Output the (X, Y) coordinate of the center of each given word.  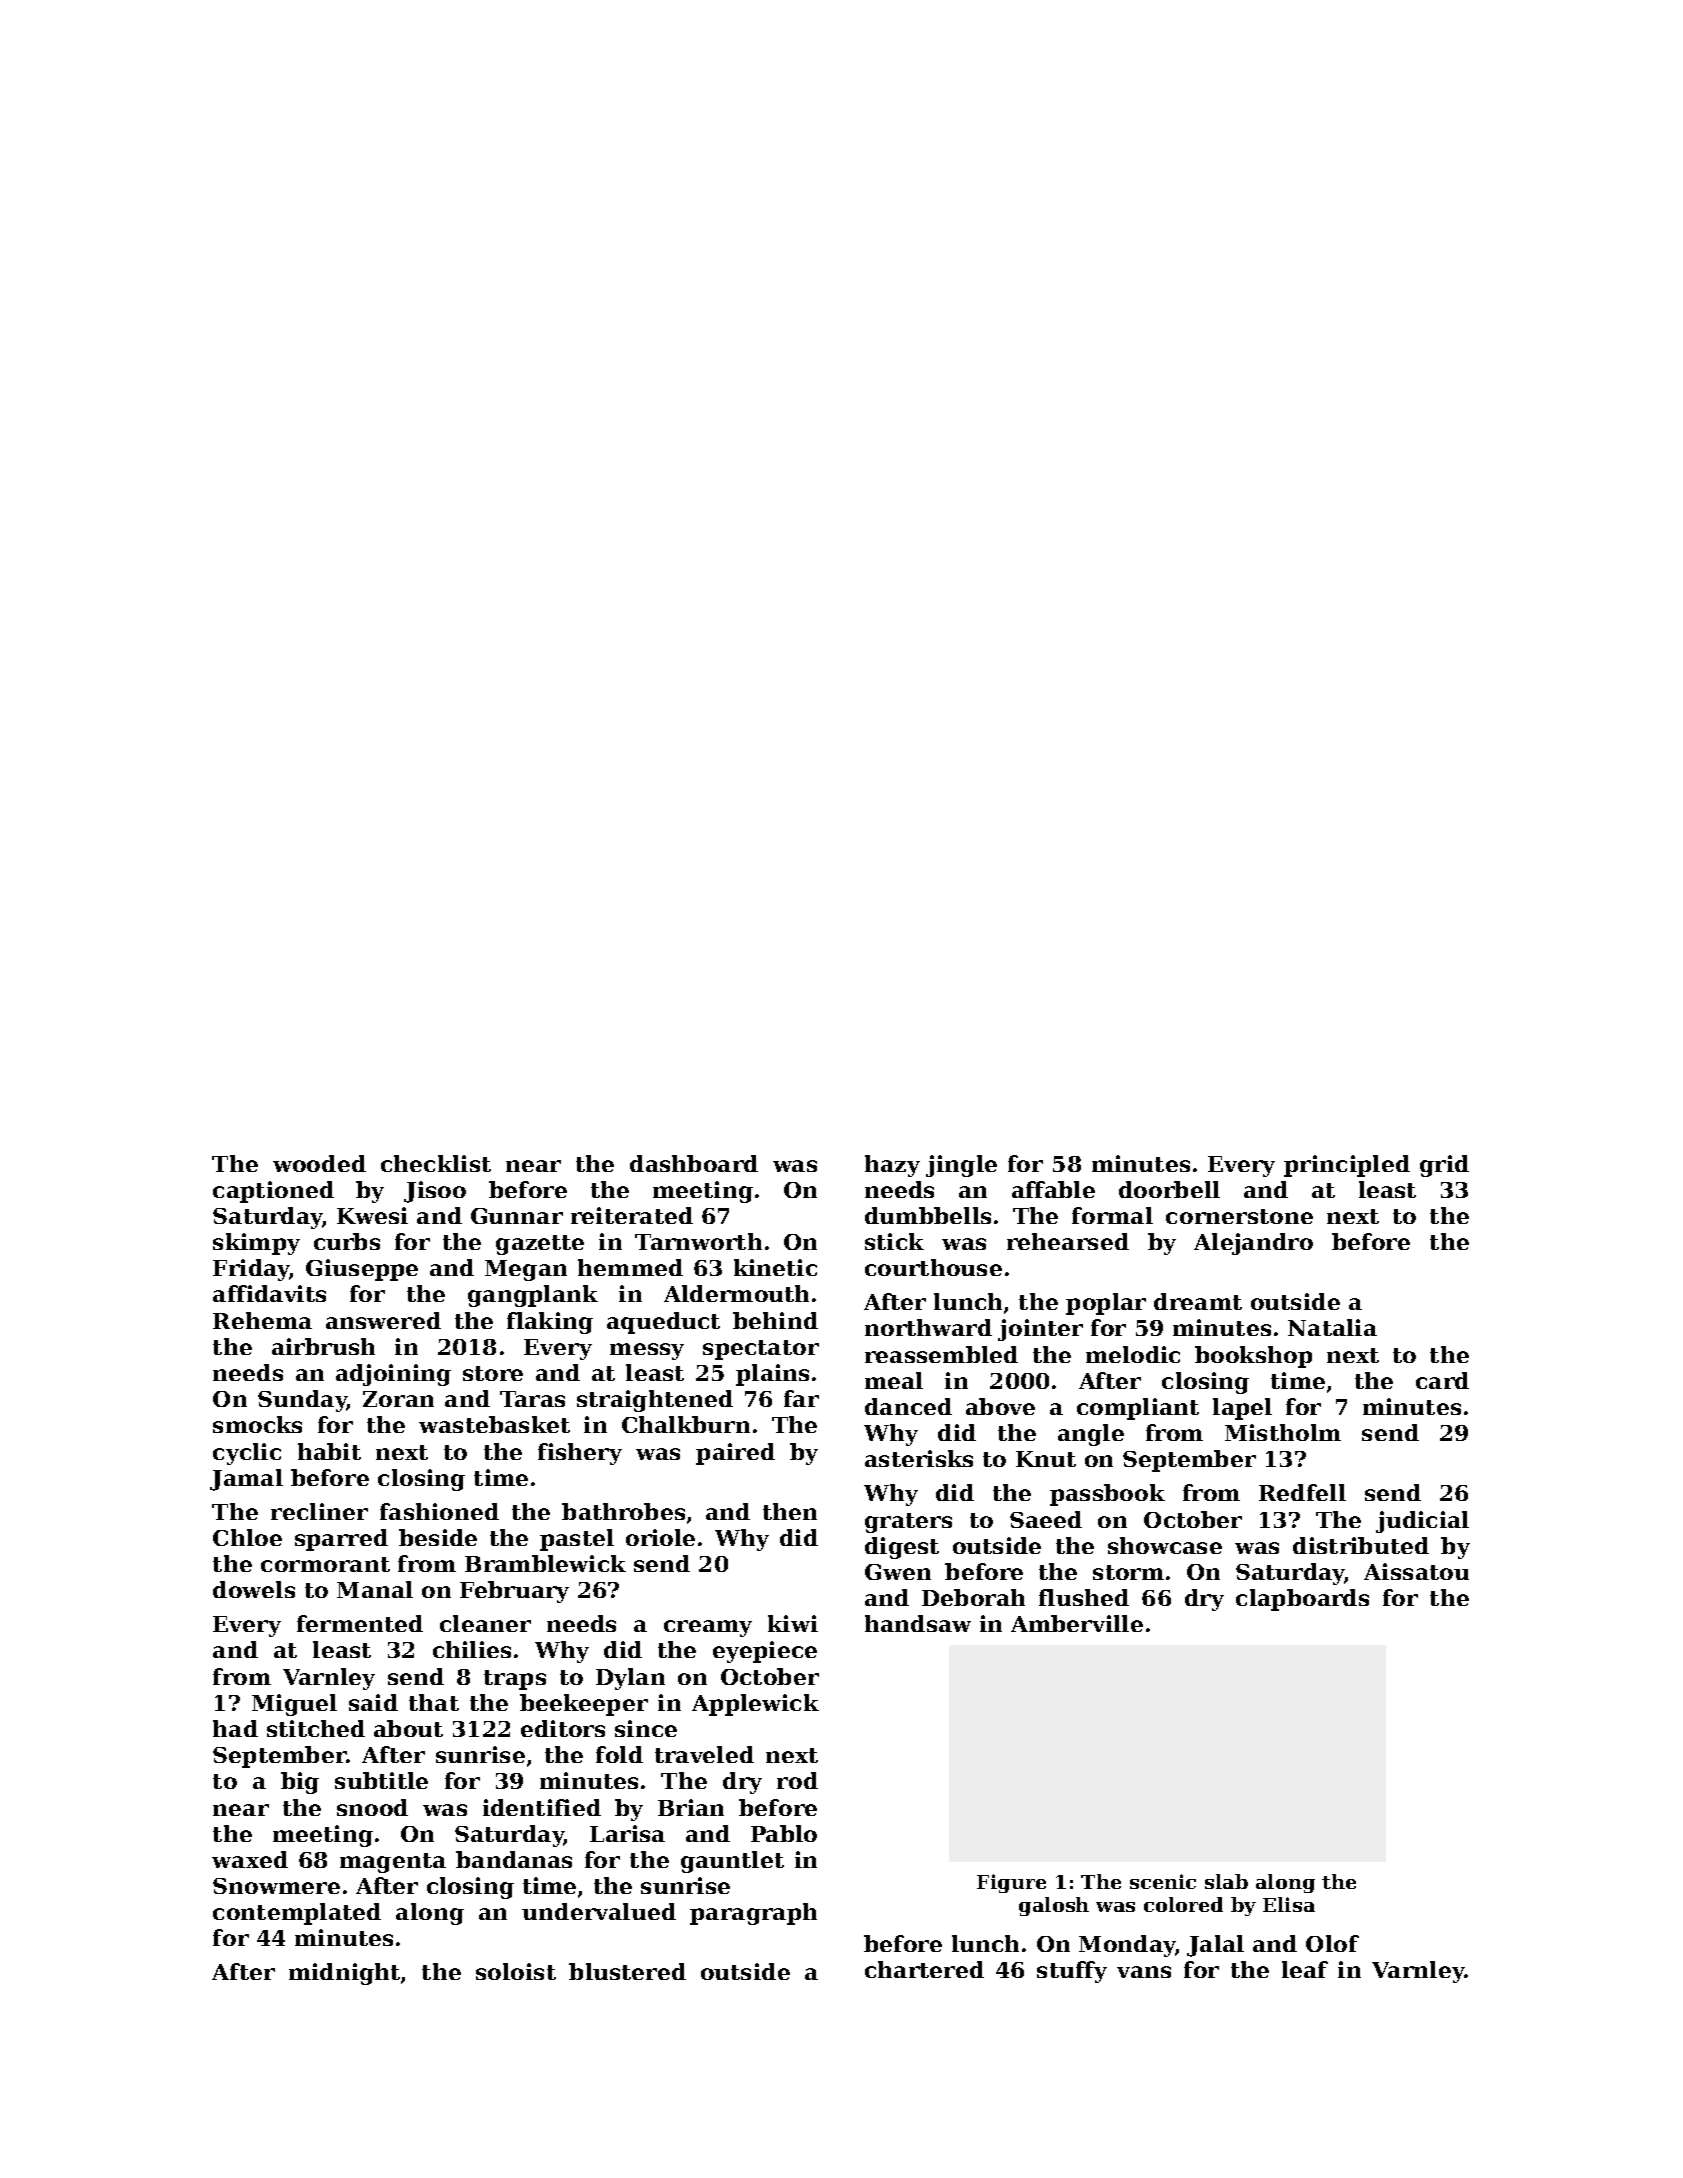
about (408, 1728)
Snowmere (276, 1886)
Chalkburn (686, 1424)
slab (1226, 1881)
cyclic (247, 1454)
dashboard (694, 1163)
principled (1347, 1166)
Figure (1011, 1883)
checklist (436, 1163)
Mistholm (1283, 1432)
